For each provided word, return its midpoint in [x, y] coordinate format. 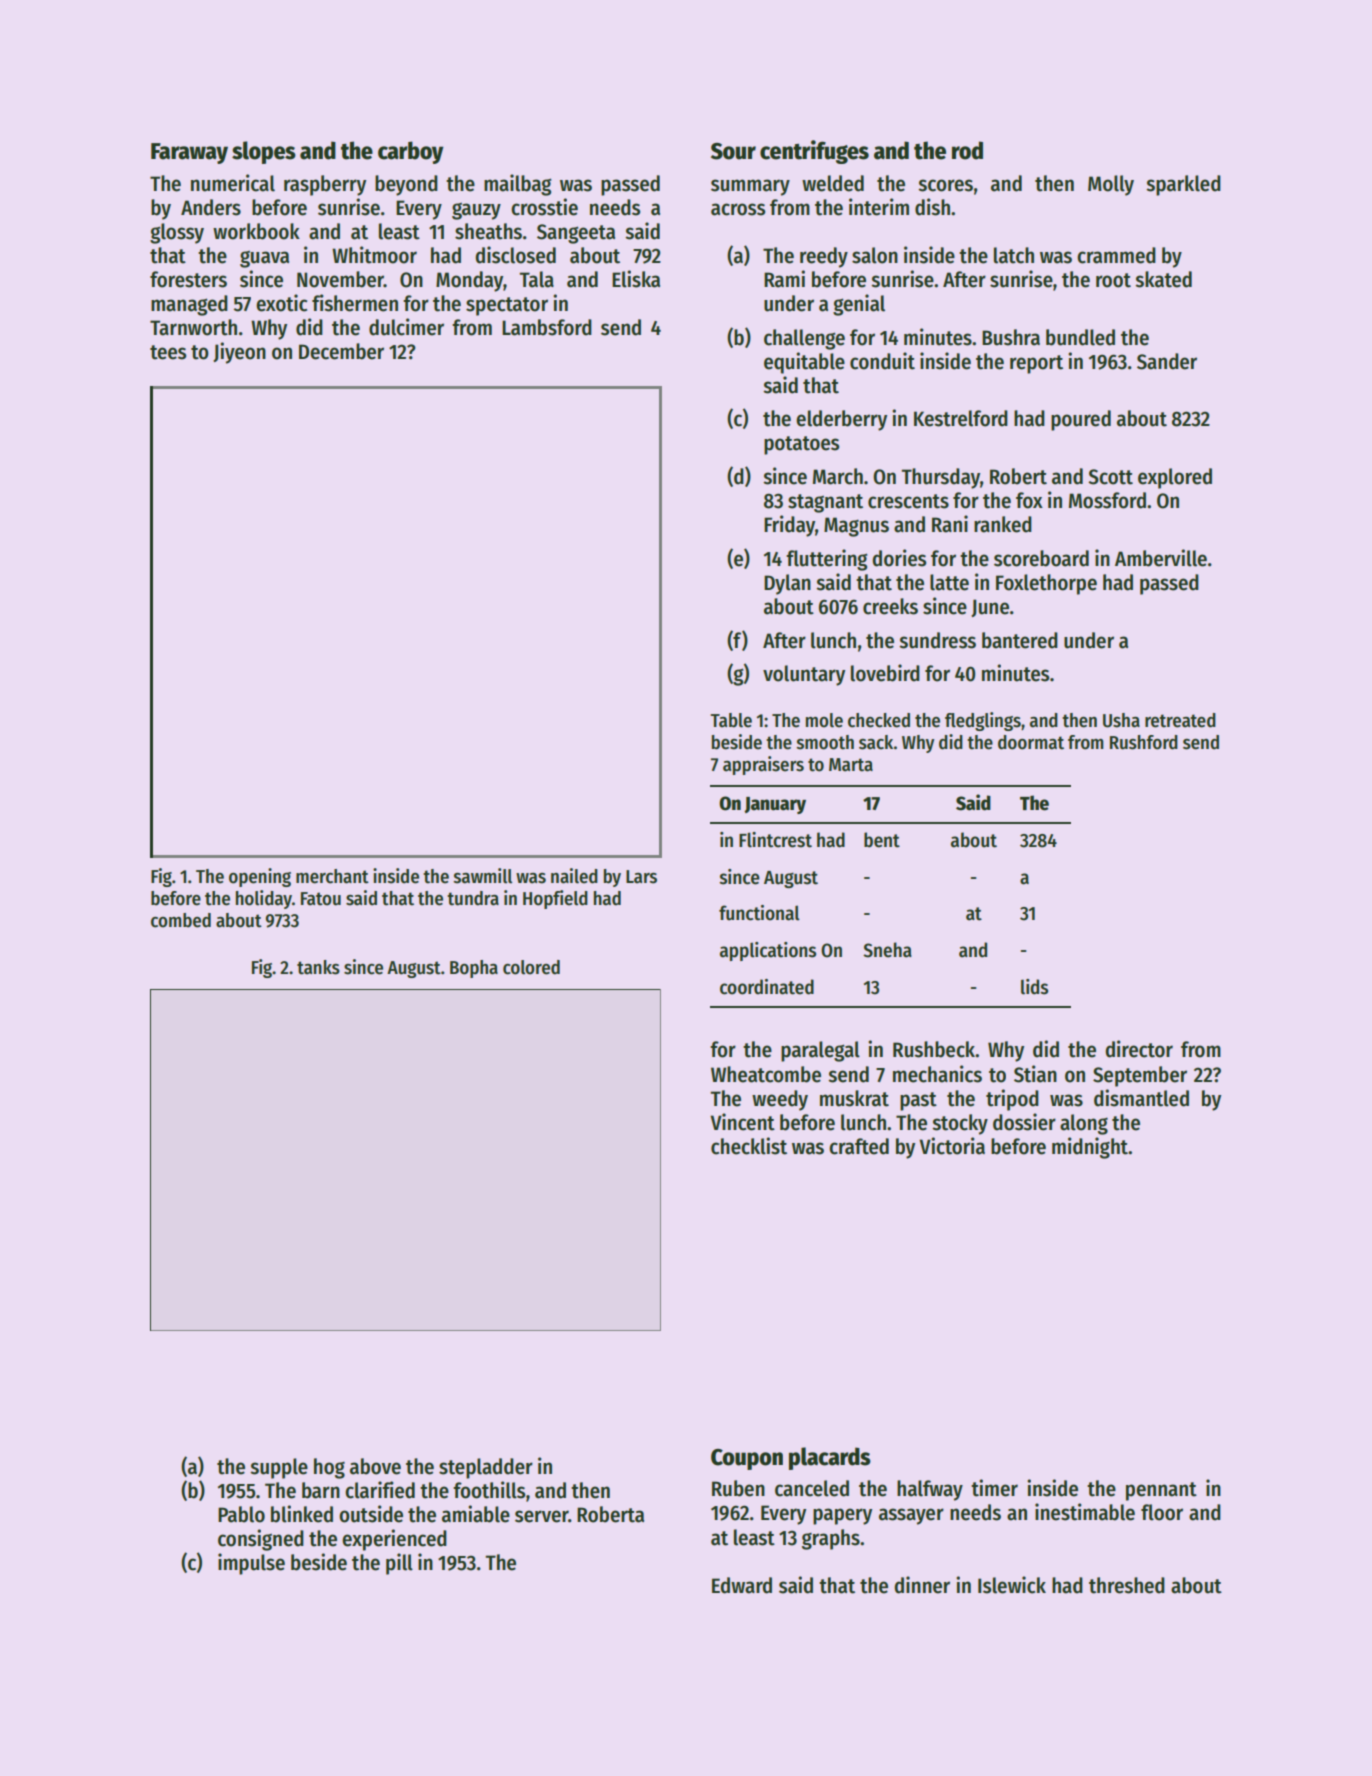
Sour [733, 151]
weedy [780, 1100]
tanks [318, 967]
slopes [264, 152]
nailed [574, 876]
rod [967, 150]
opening [260, 877]
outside [371, 1514]
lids [1034, 987]
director [1139, 1049]
